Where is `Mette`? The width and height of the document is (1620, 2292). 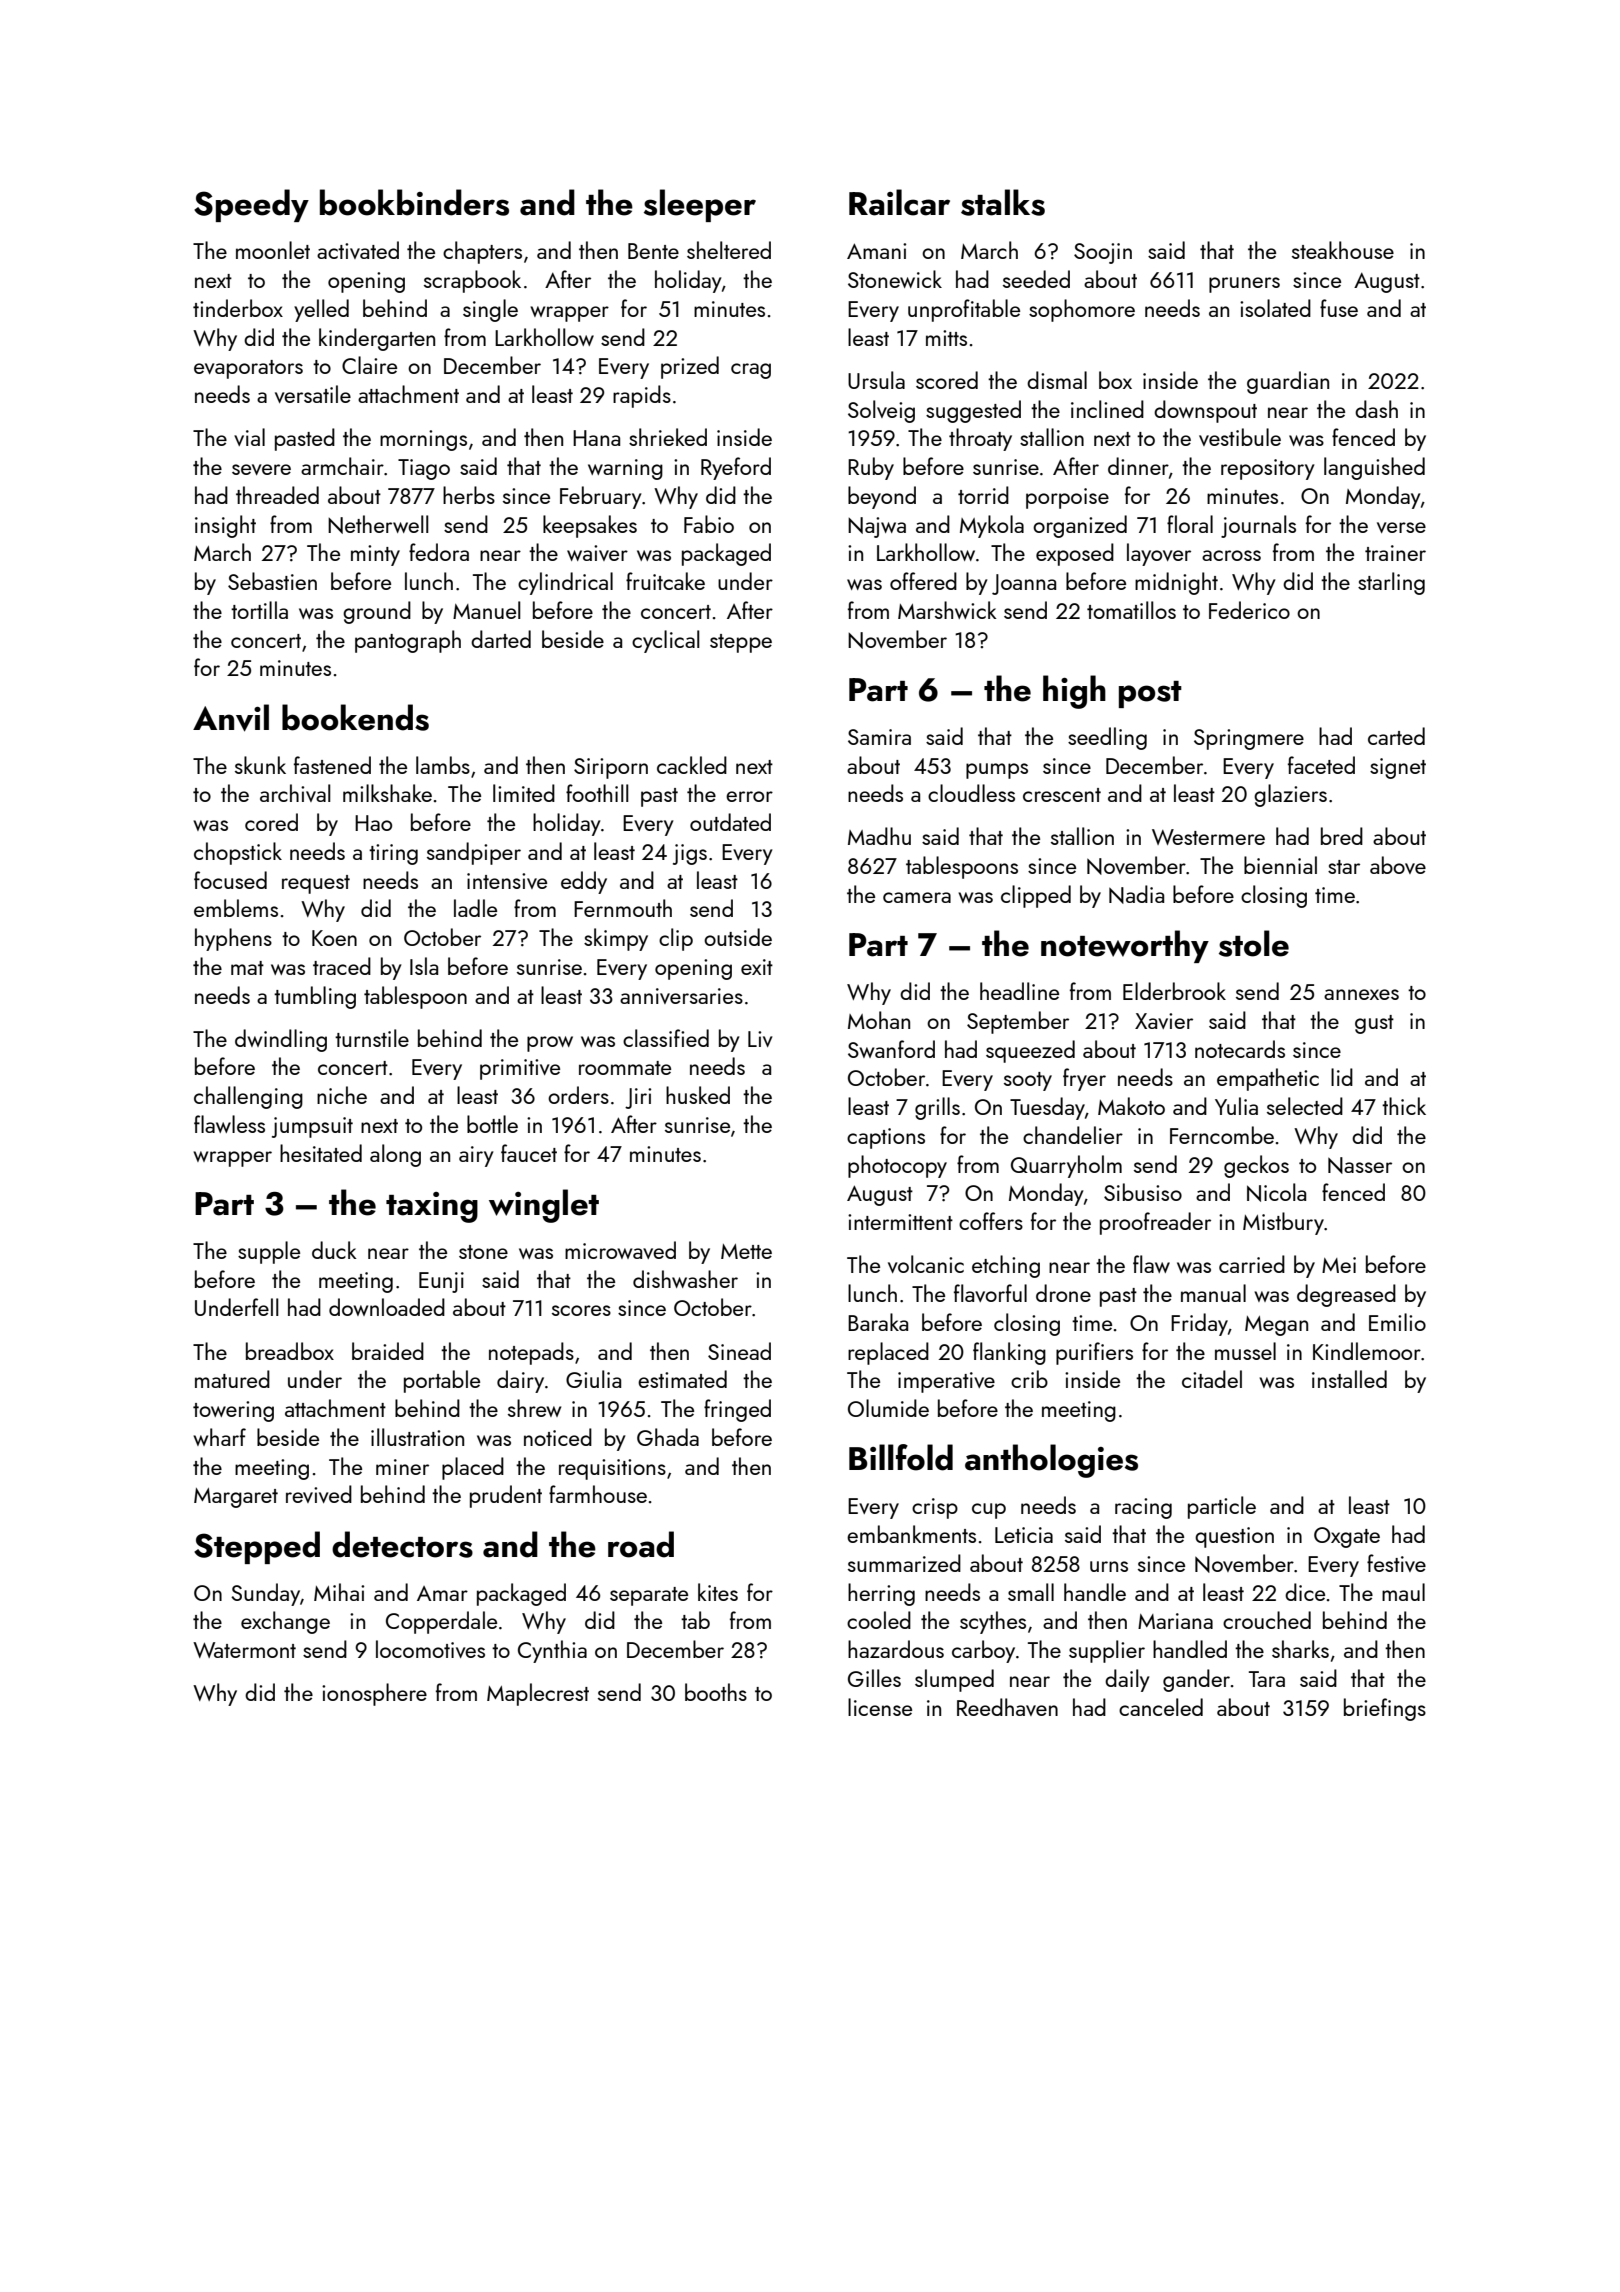 Mette is located at coordinates (746, 1251).
